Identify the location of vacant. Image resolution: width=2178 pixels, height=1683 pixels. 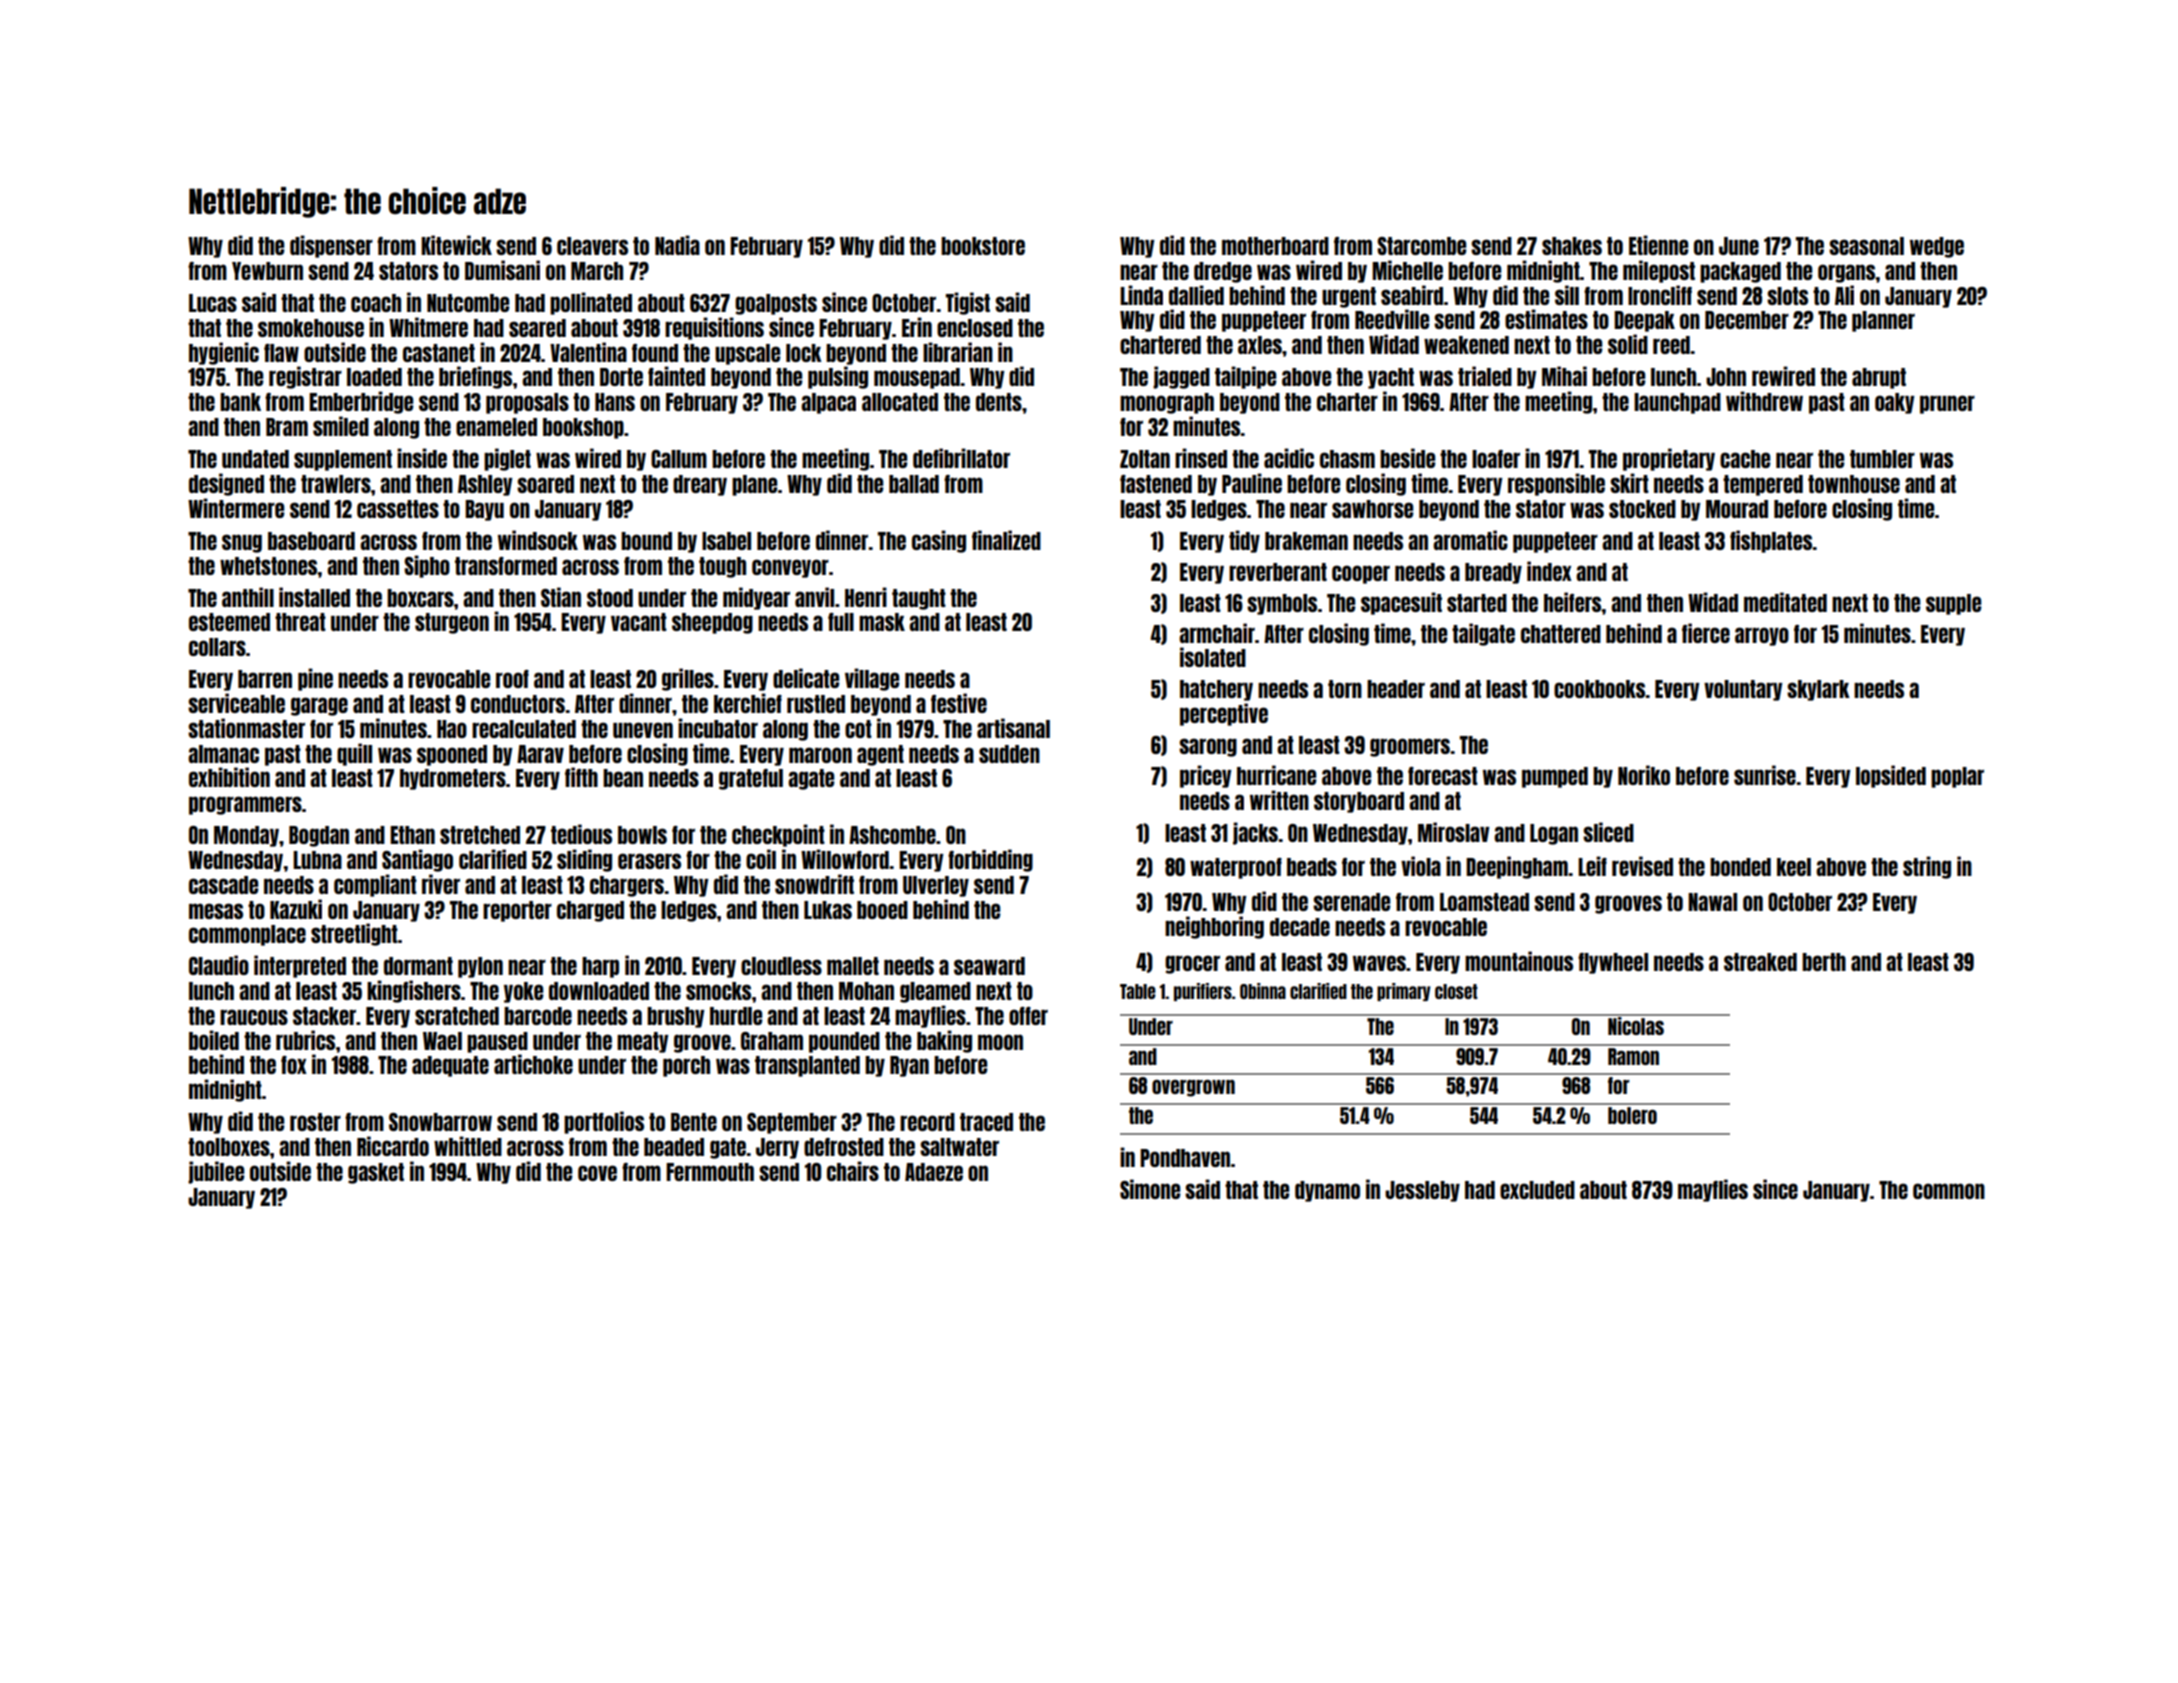
(639, 622).
